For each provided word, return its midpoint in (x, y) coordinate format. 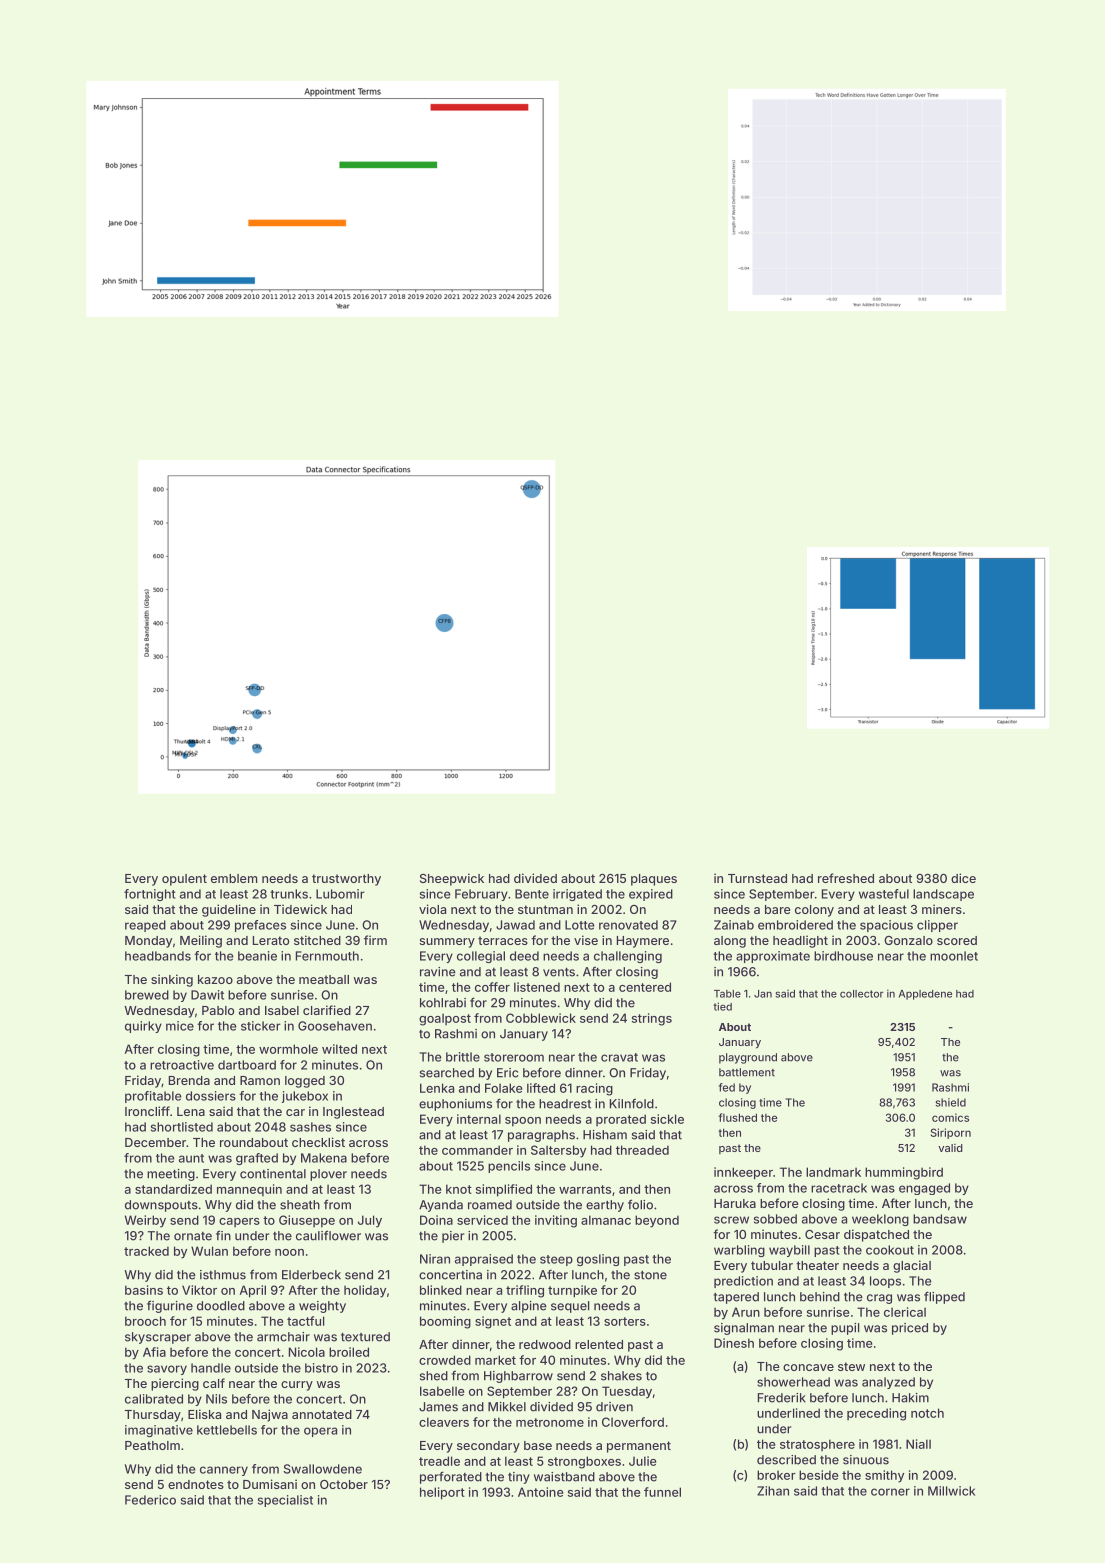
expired (651, 895)
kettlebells (227, 1430)
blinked (441, 1290)
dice (963, 878)
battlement (747, 1072)
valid (950, 1148)
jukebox (305, 1097)
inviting (556, 1221)
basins (144, 1290)
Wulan (209, 1251)
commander (477, 1150)
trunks (289, 894)
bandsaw (940, 1219)
